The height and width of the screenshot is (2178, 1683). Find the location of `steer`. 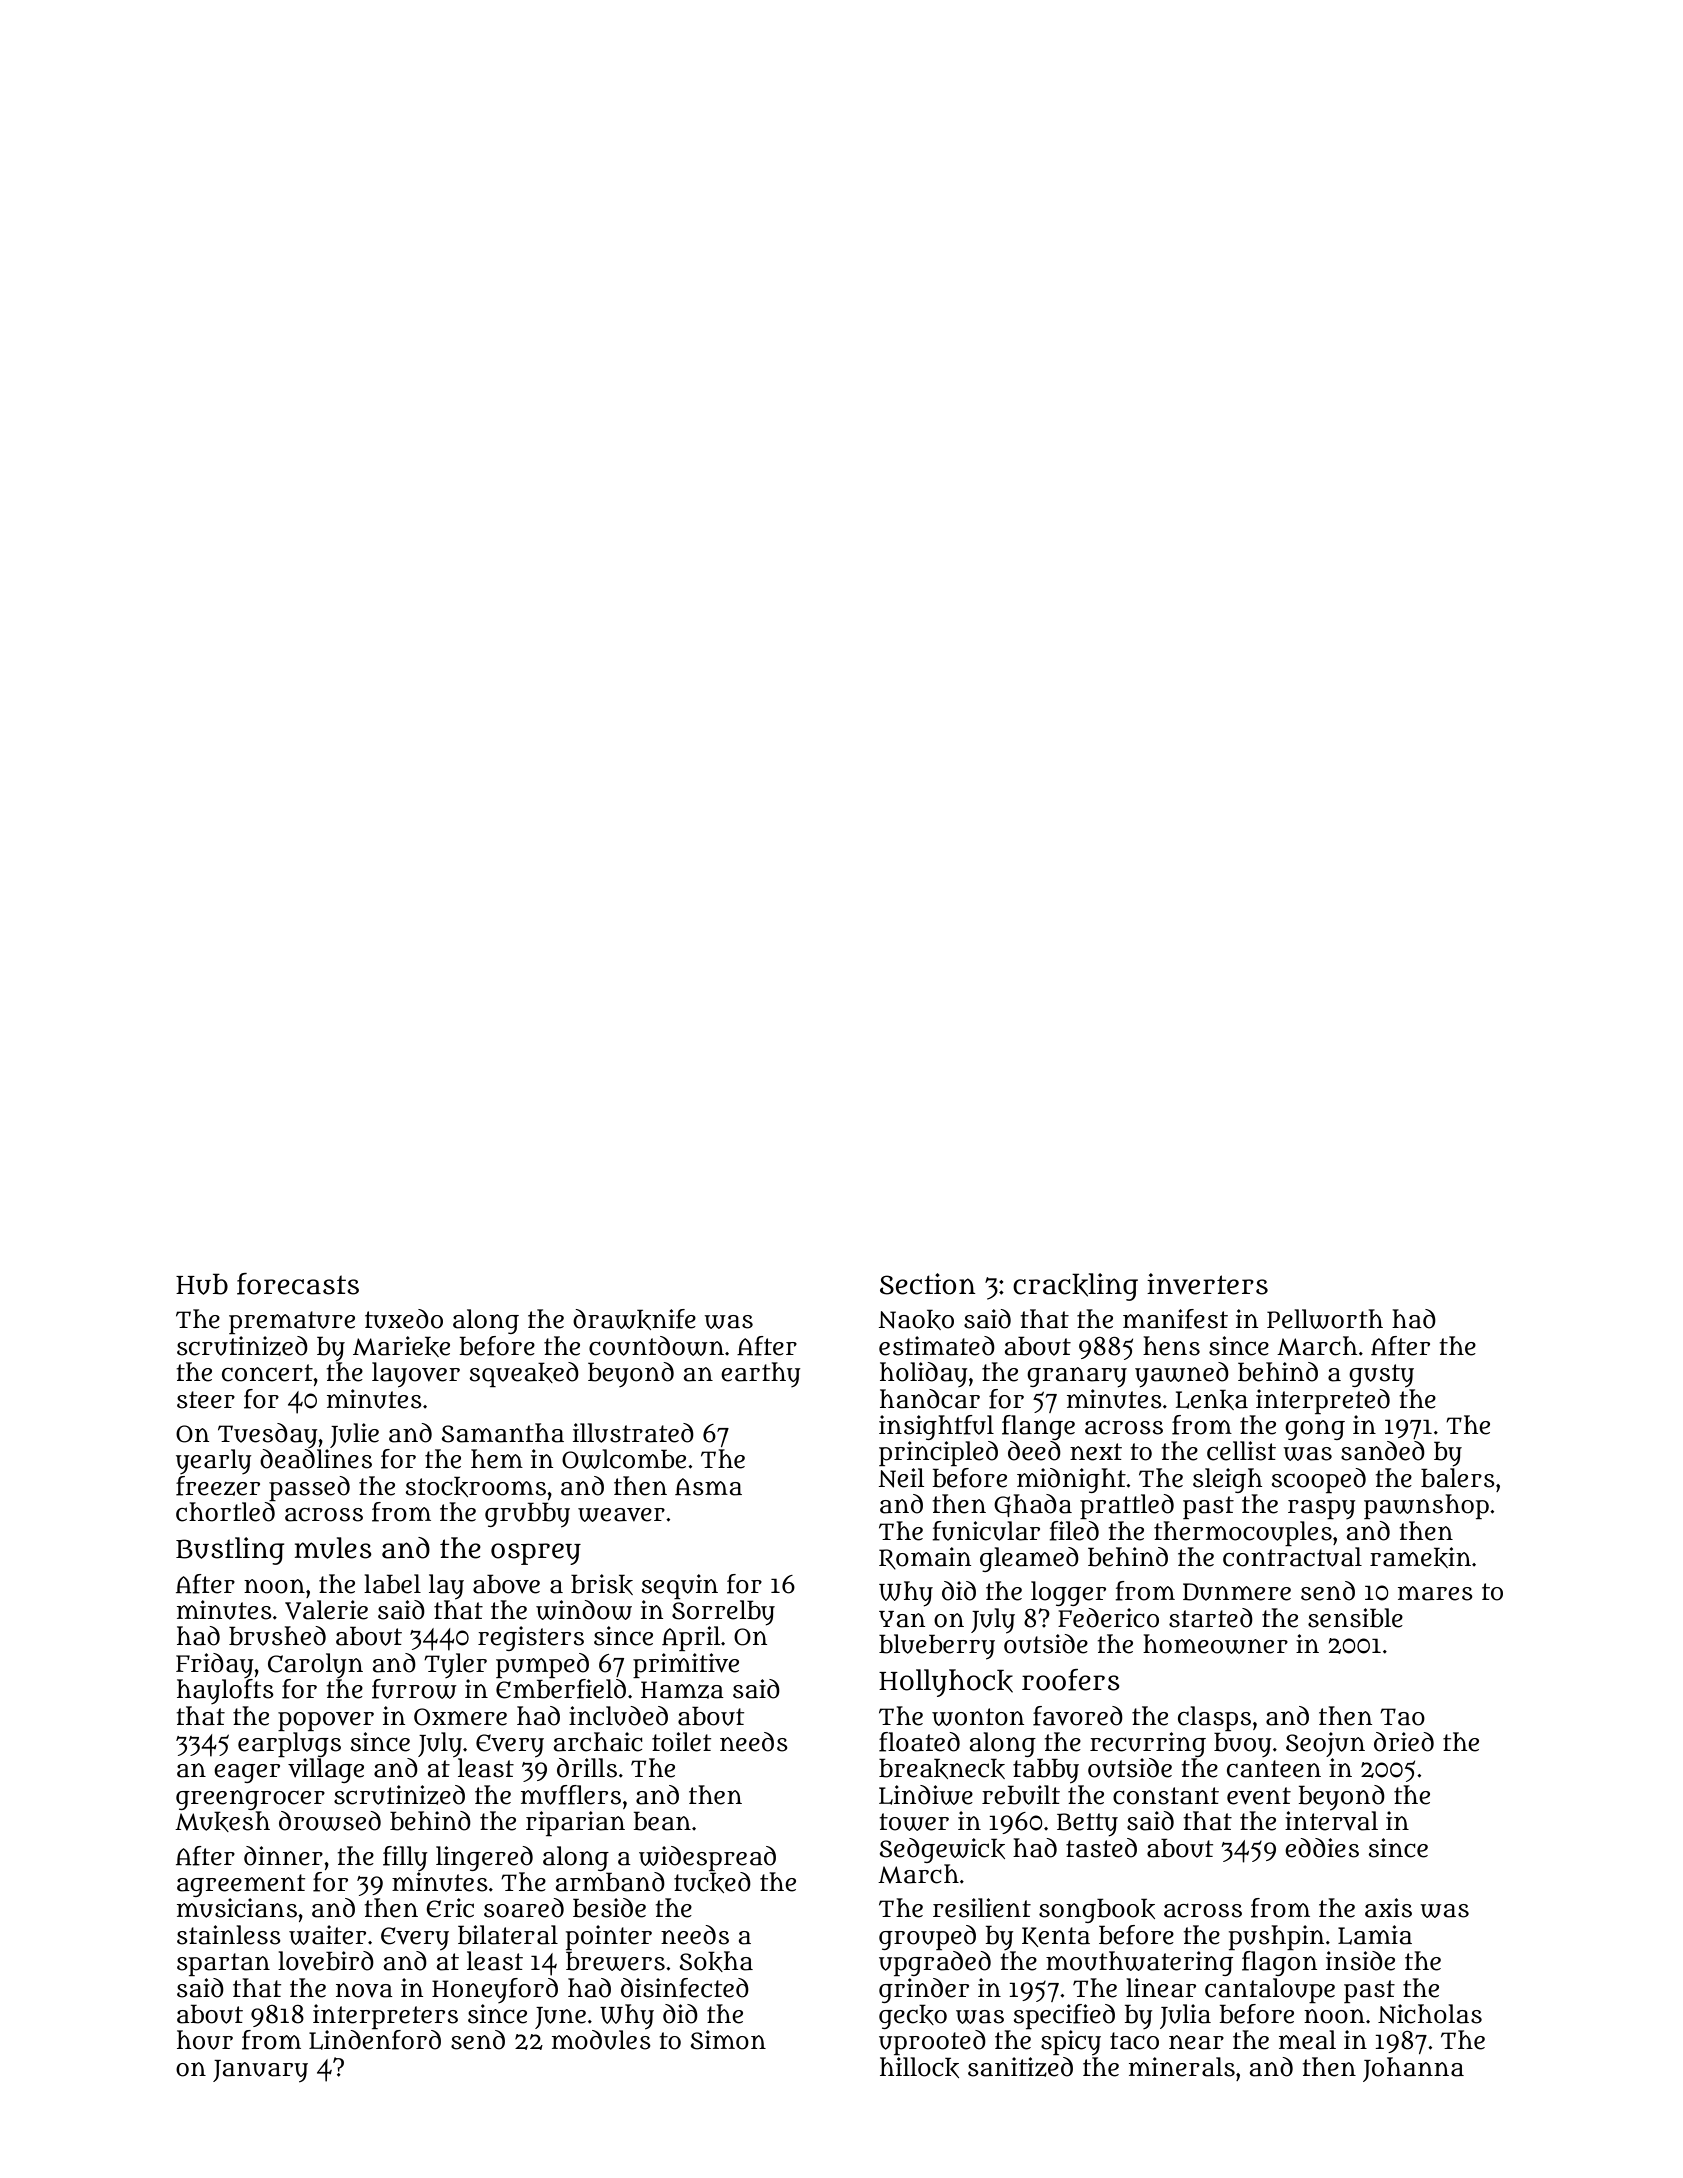

steer is located at coordinates (206, 1400).
